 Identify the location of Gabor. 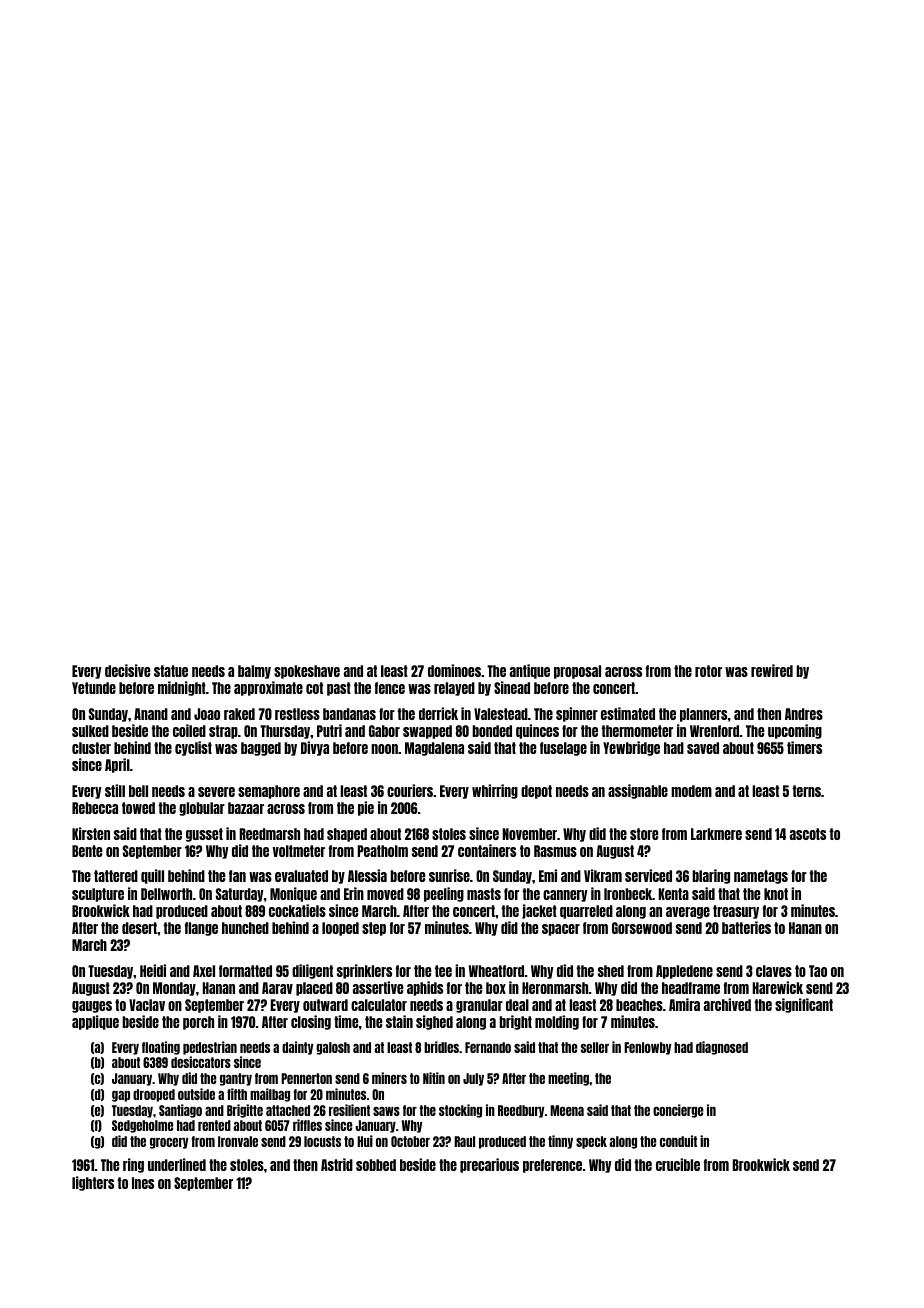
(384, 731).
